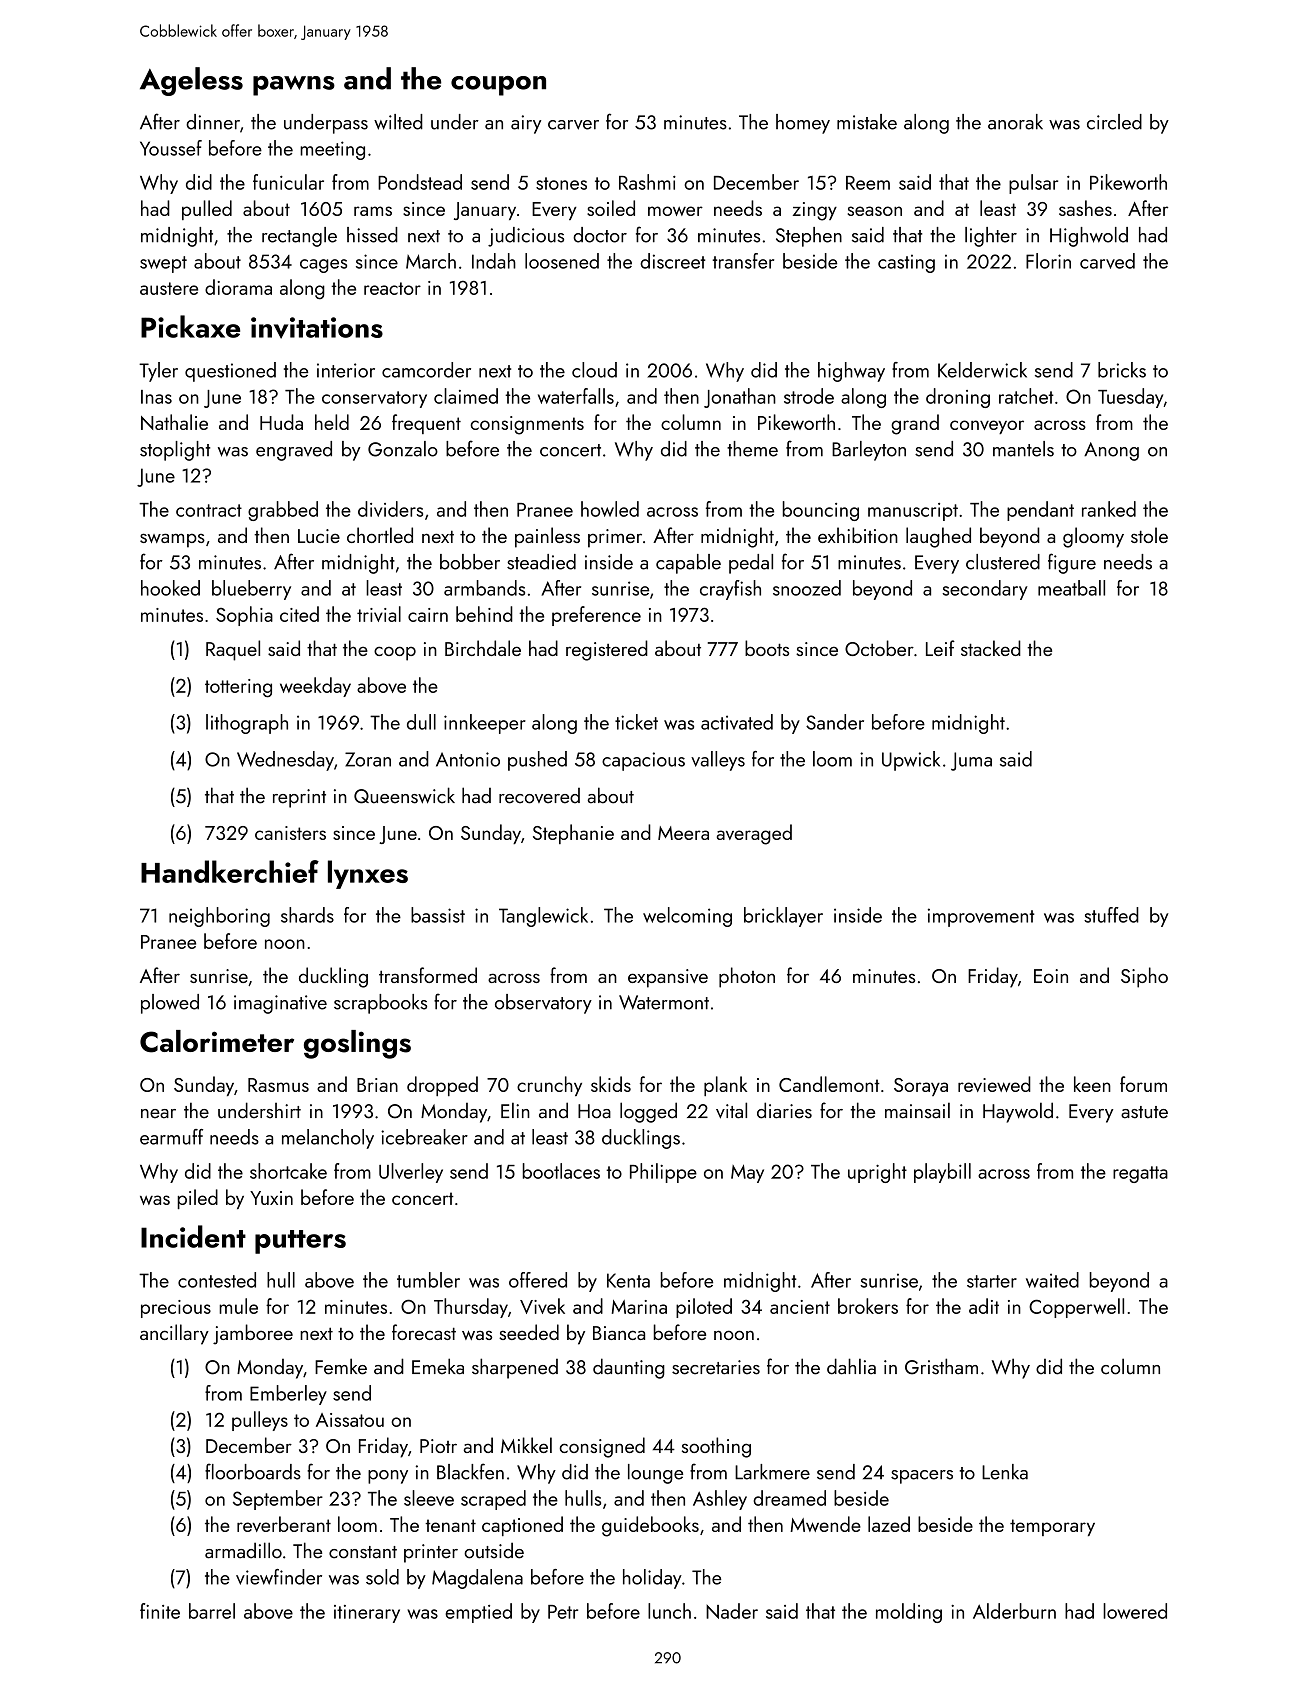 The width and height of the screenshot is (1308, 1692). What do you see at coordinates (230, 372) in the screenshot?
I see `questioned` at bounding box center [230, 372].
